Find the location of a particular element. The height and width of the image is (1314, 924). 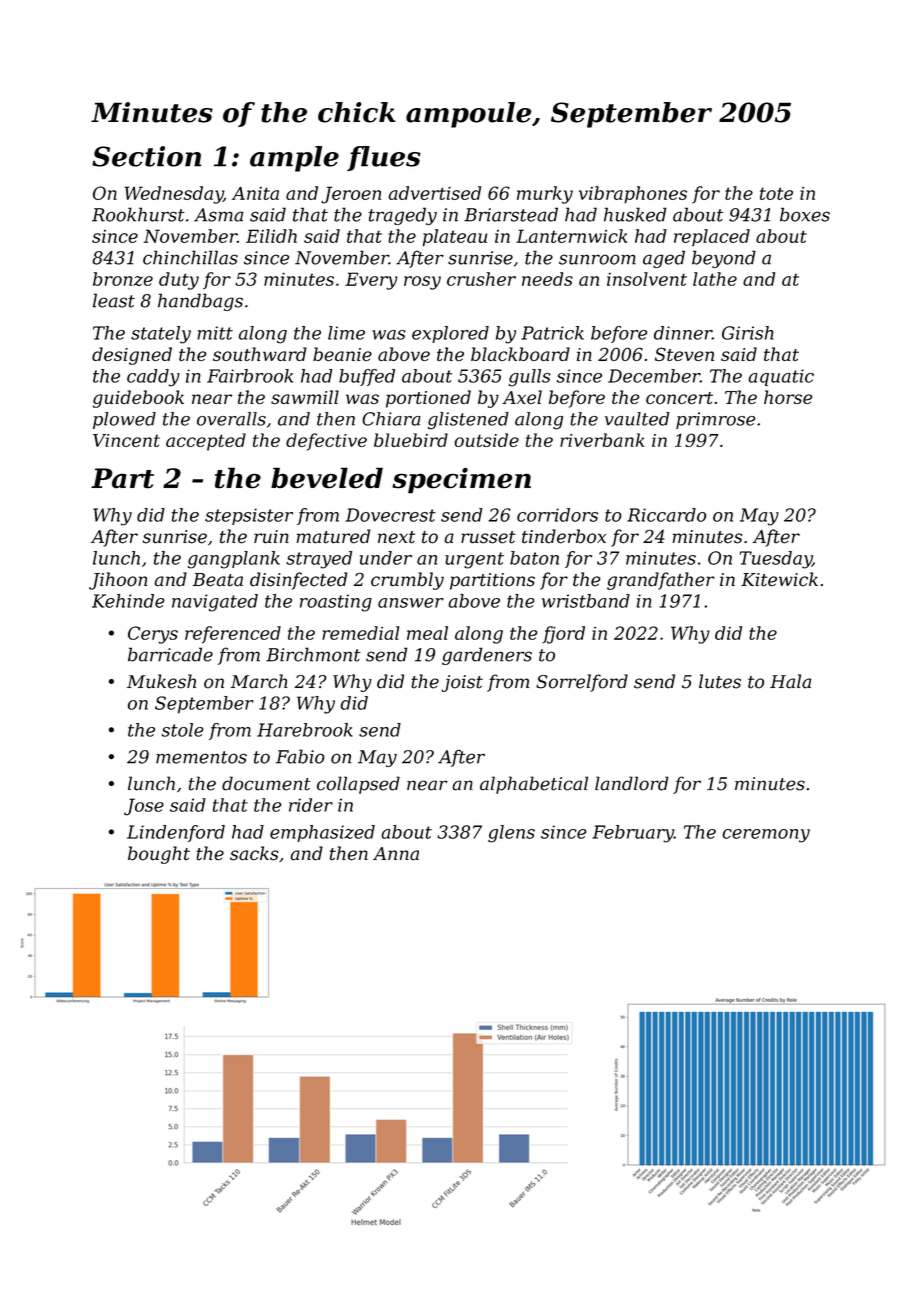

joist is located at coordinates (462, 683).
